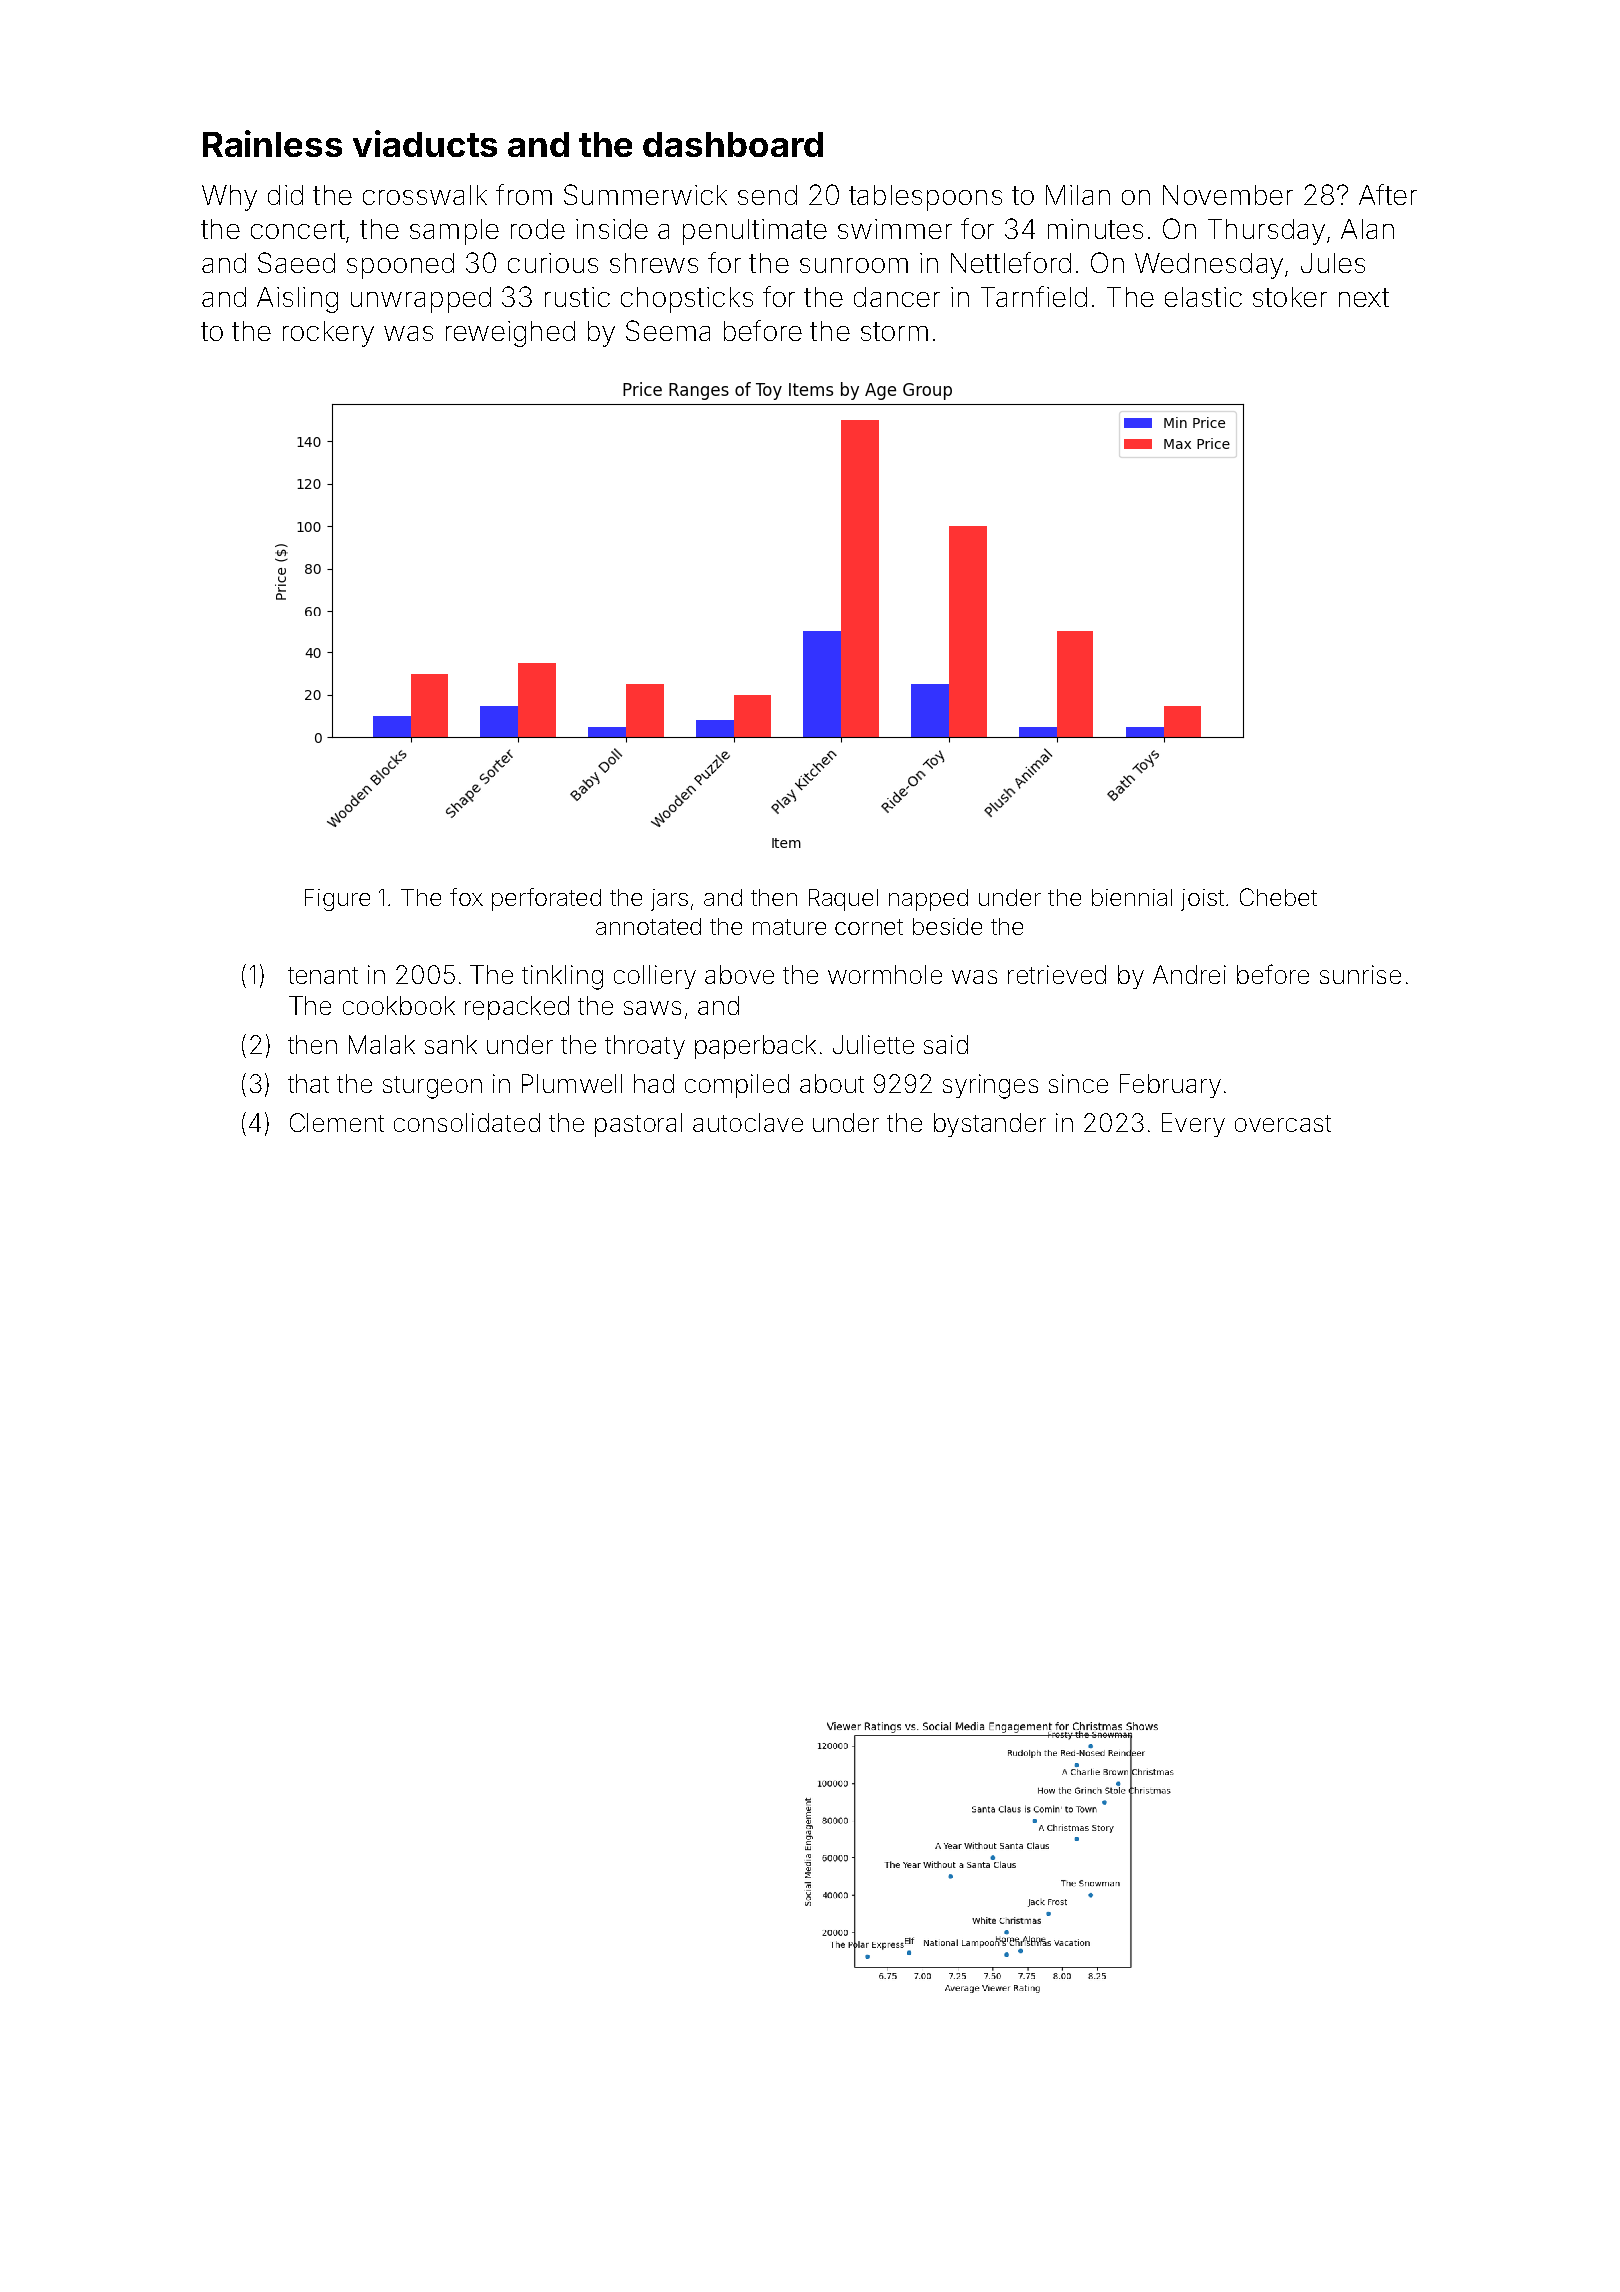 The height and width of the image is (2292, 1620). What do you see at coordinates (524, 194) in the image?
I see `from` at bounding box center [524, 194].
